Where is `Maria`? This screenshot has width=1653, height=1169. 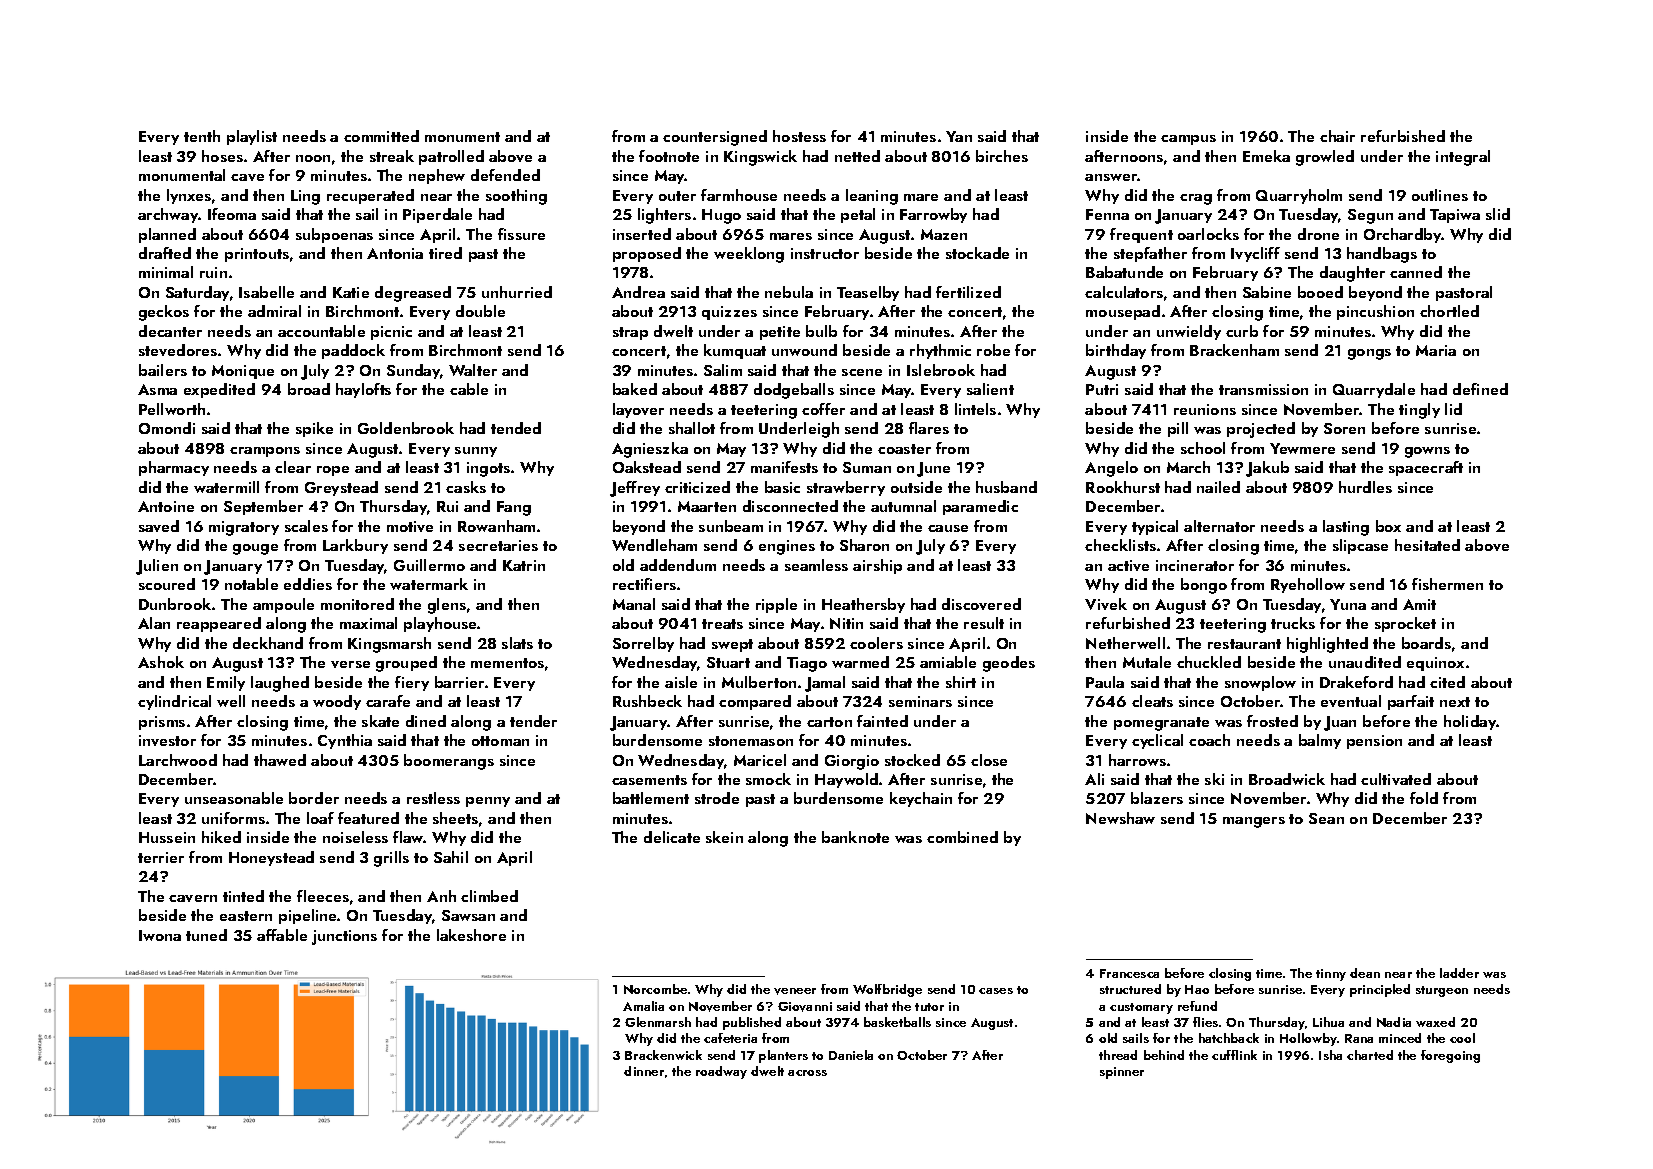
Maria is located at coordinates (1436, 350).
